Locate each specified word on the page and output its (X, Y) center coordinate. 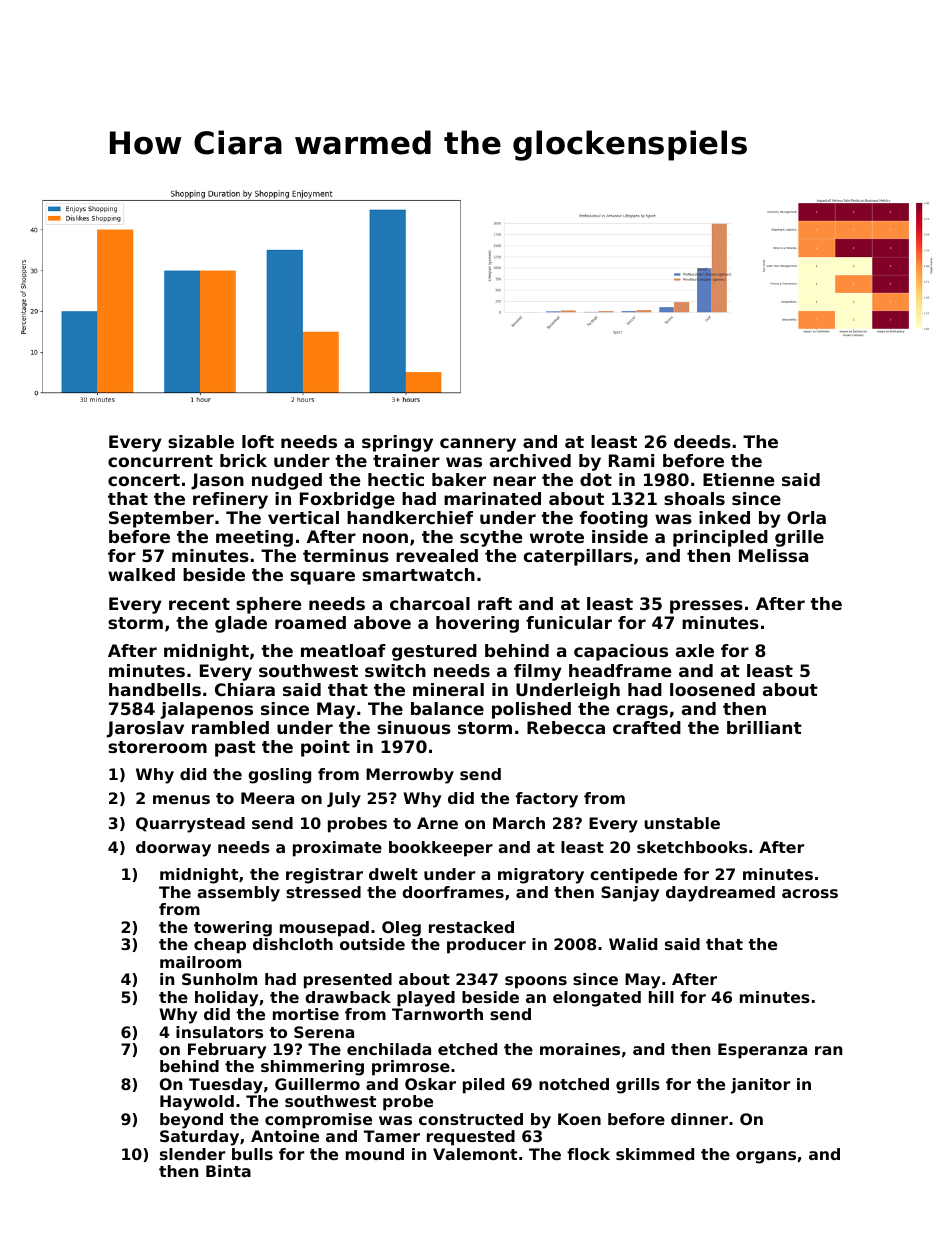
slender (192, 1154)
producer (486, 946)
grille (799, 538)
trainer (406, 460)
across (810, 893)
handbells (155, 689)
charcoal (430, 603)
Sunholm (219, 979)
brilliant (764, 727)
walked (141, 574)
